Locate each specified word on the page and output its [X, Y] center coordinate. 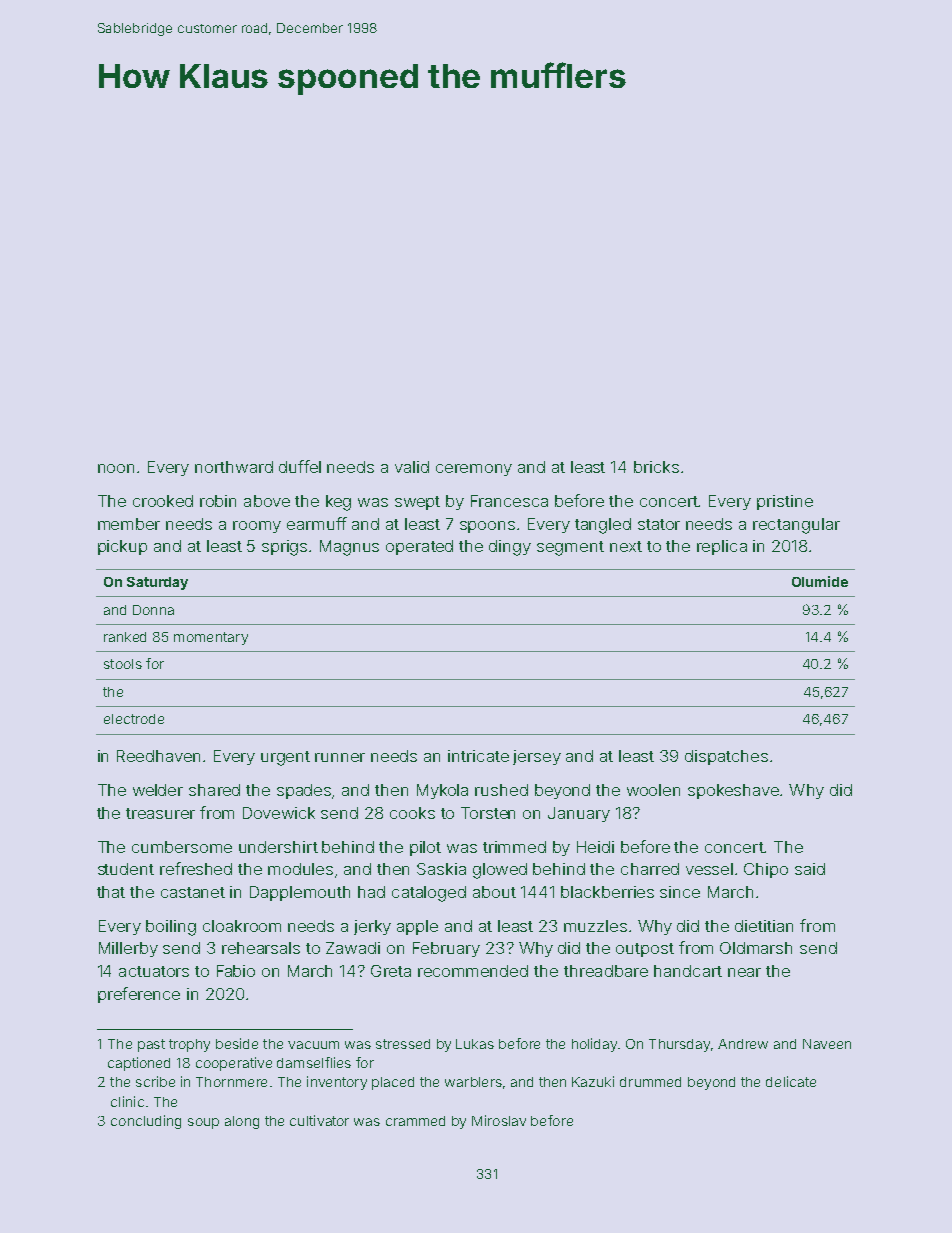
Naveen [827, 1044]
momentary [211, 638]
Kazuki [593, 1081]
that [111, 892]
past [151, 1045]
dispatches [726, 757]
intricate [478, 756]
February [446, 949]
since [680, 892]
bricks [656, 467]
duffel [300, 466]
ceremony [474, 470]
